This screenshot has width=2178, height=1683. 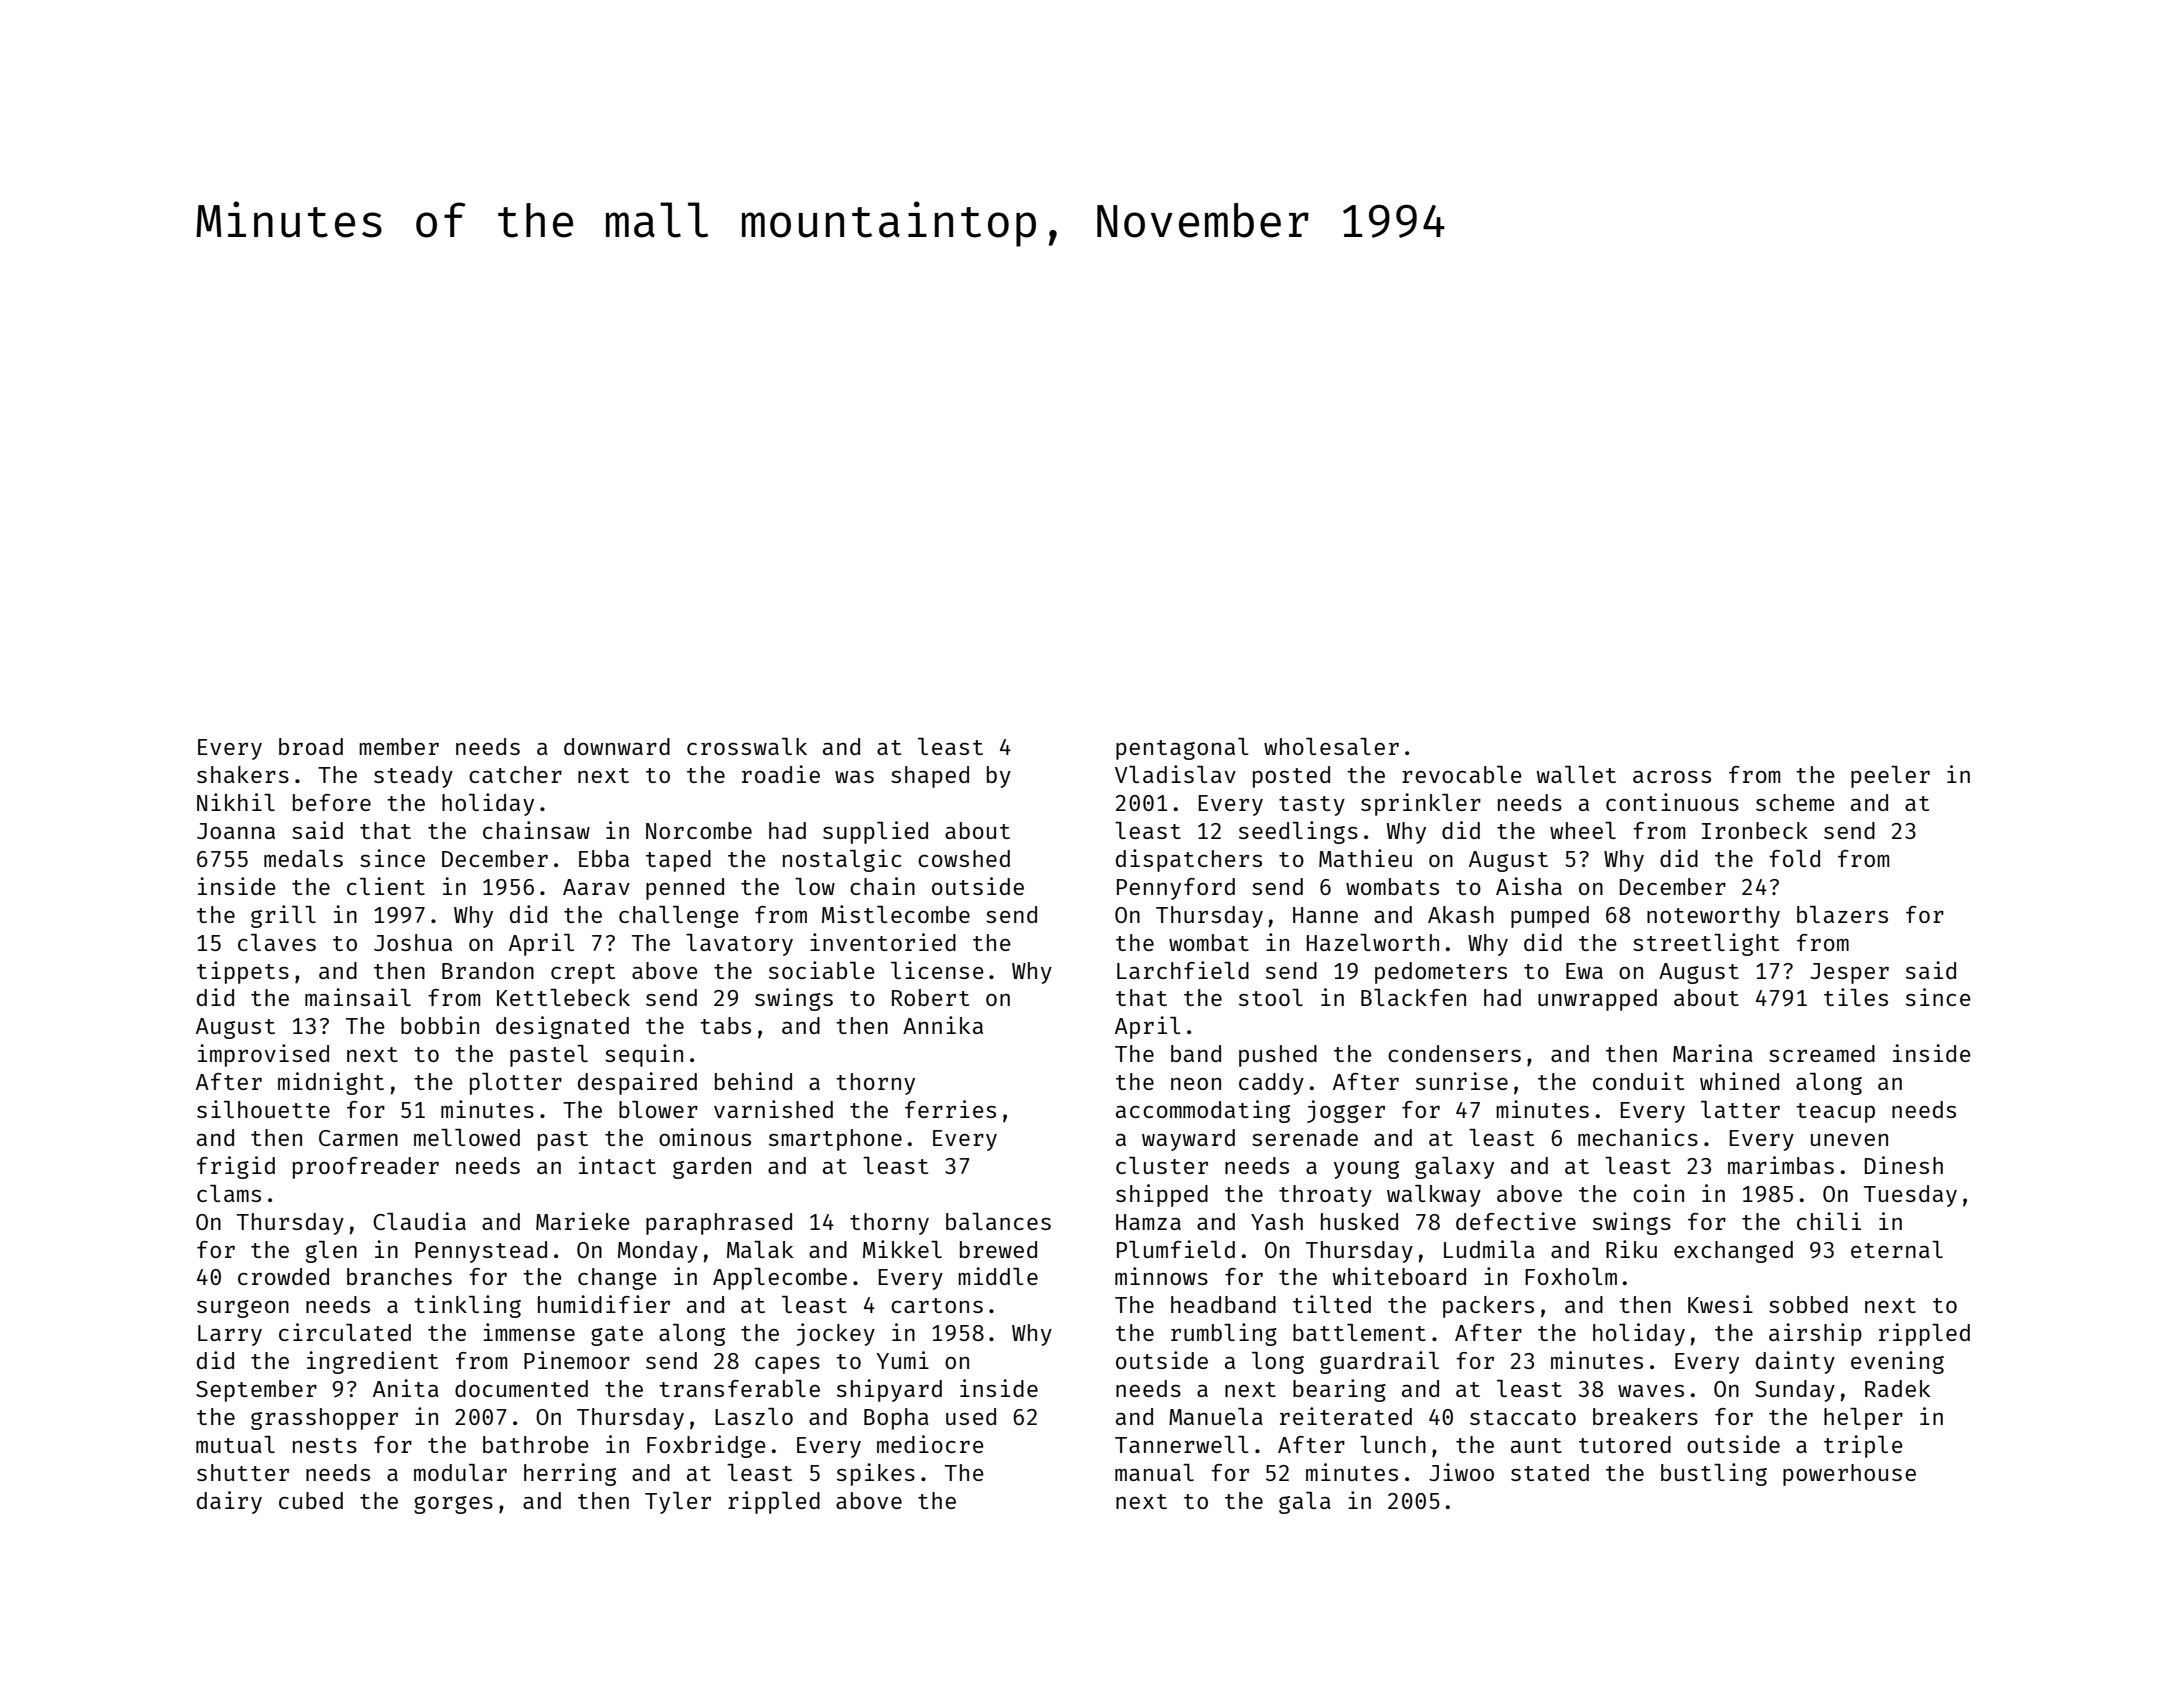 I want to click on nests, so click(x=325, y=1445).
